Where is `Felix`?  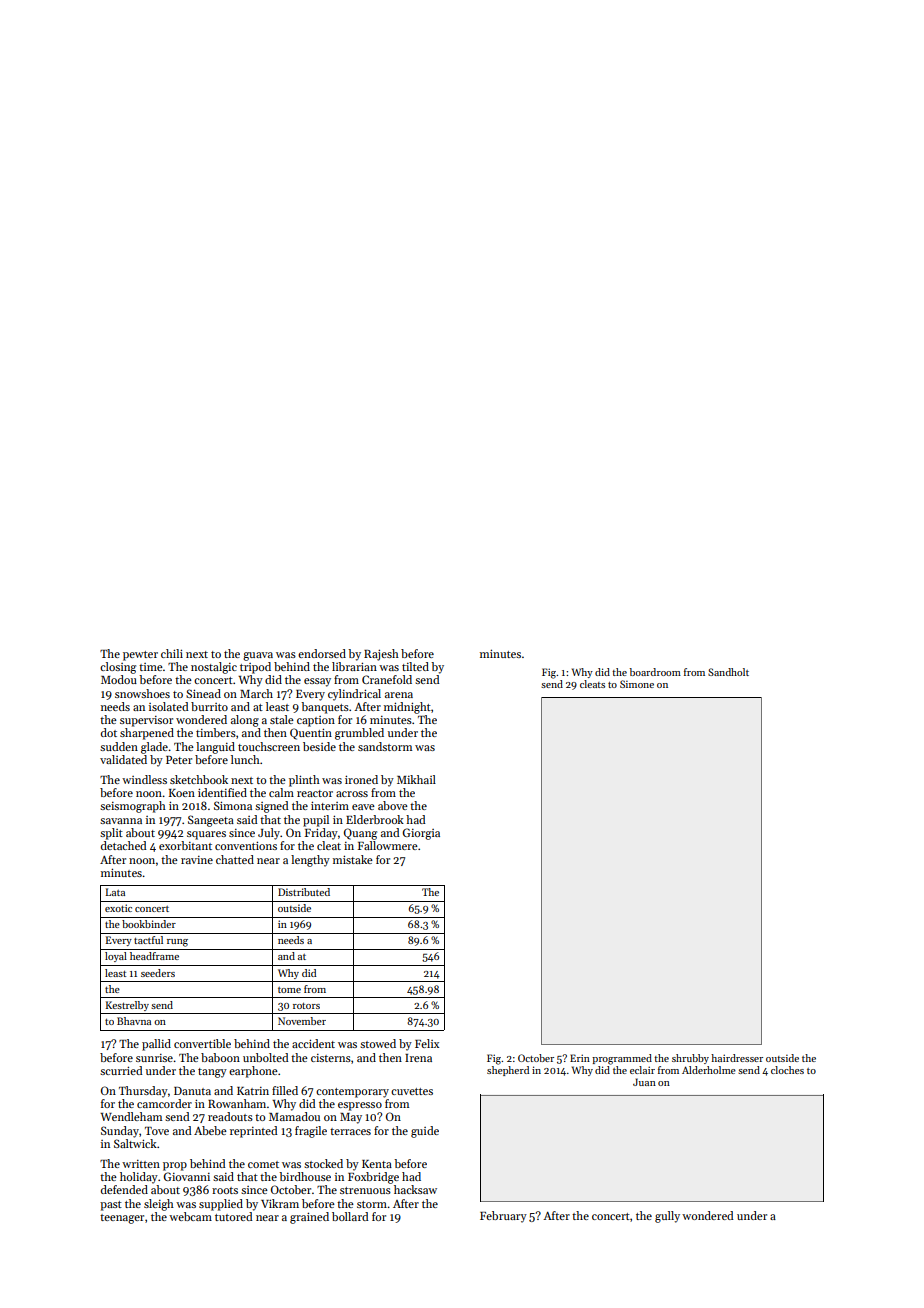 Felix is located at coordinates (427, 1043).
